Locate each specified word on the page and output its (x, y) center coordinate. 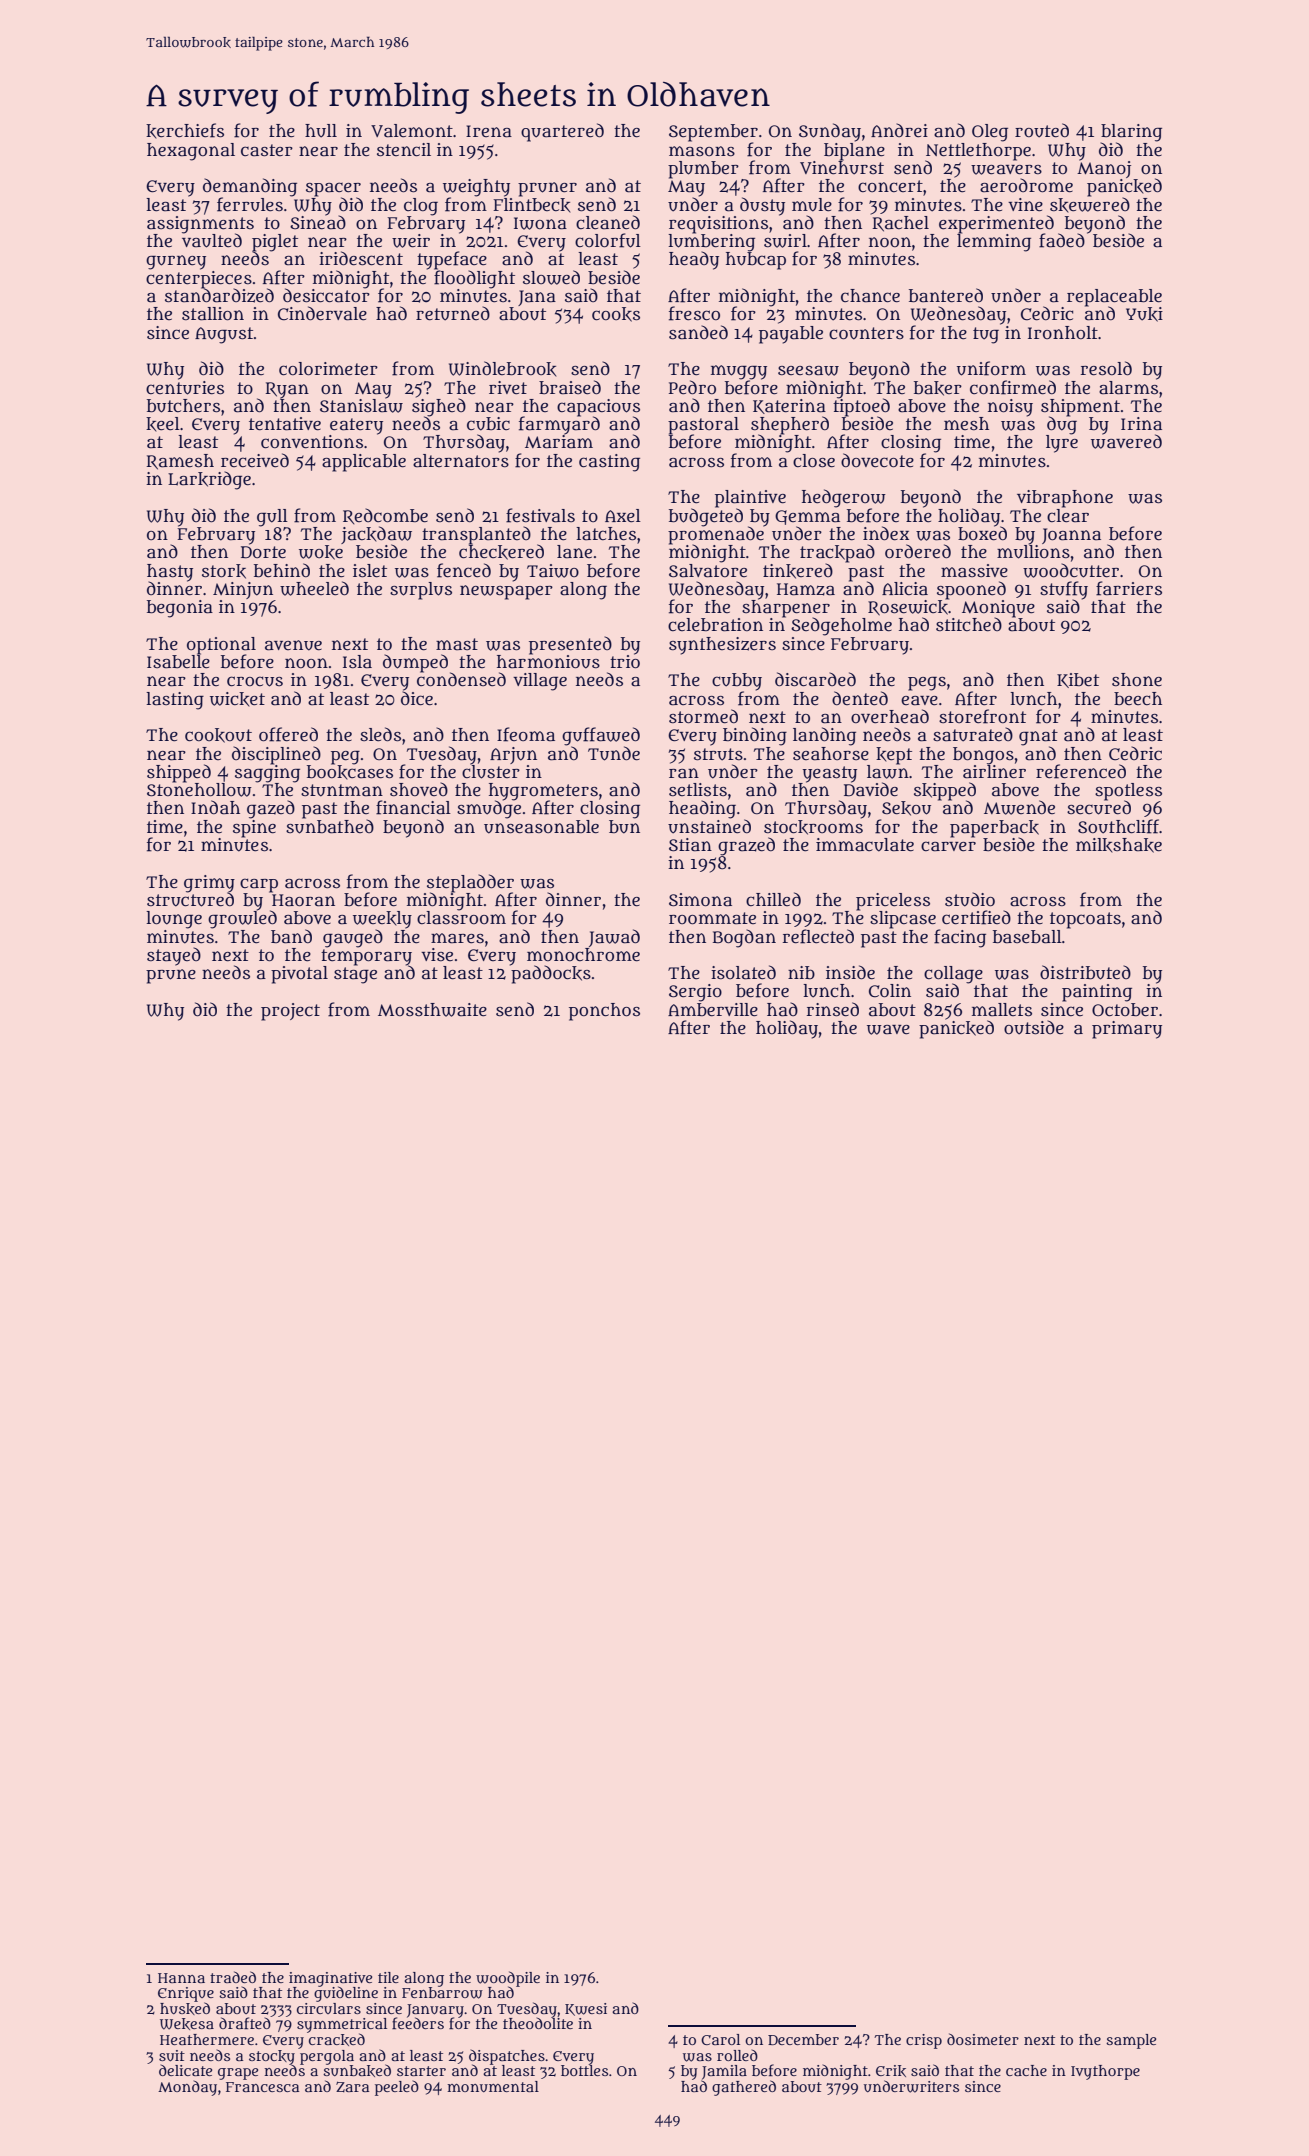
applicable (364, 463)
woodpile (508, 1979)
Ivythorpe (1105, 2072)
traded (233, 1977)
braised (570, 387)
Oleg (990, 133)
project (290, 1012)
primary (1127, 1030)
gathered (744, 2088)
